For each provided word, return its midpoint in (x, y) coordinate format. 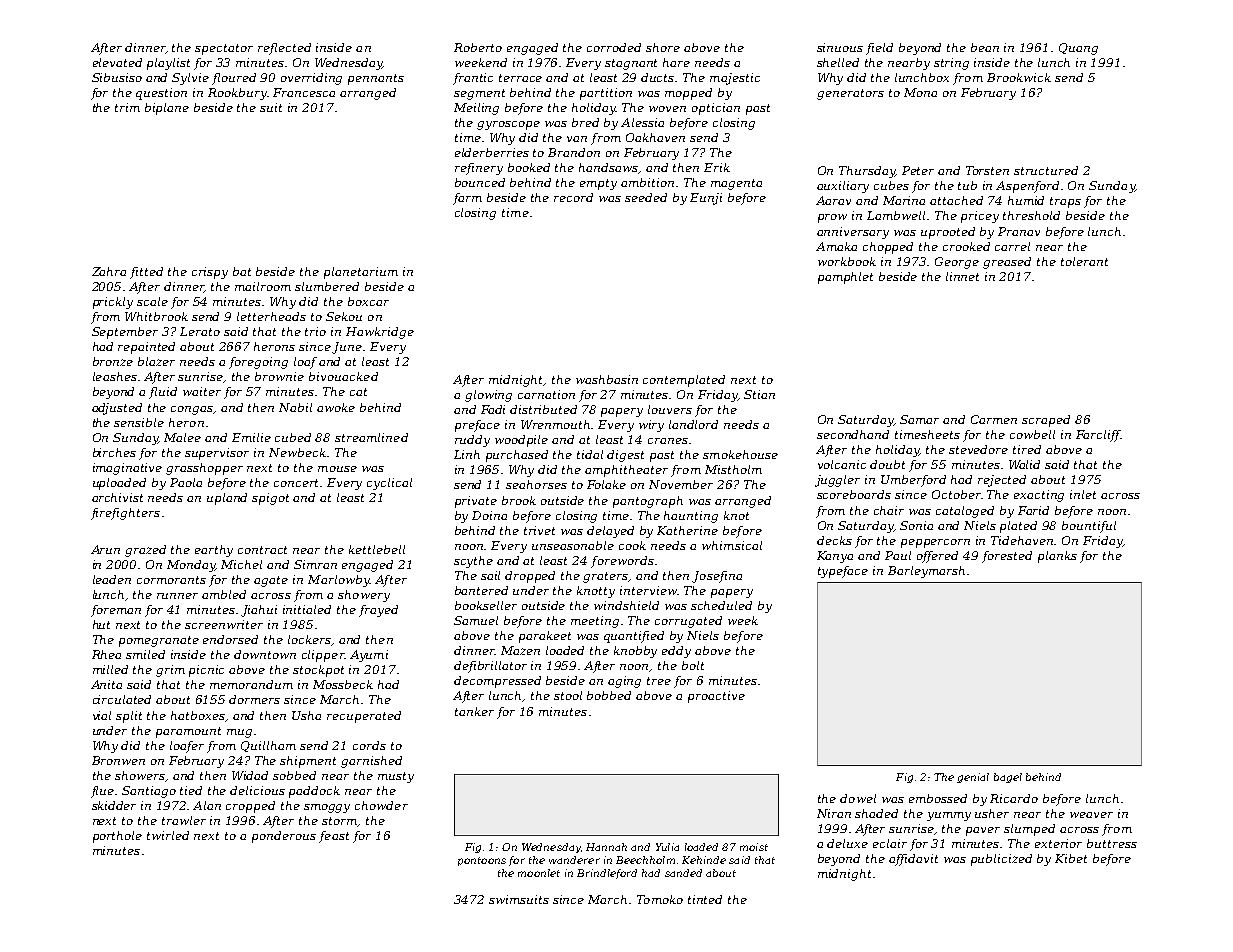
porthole (117, 837)
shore (663, 47)
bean (985, 47)
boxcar (368, 301)
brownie (279, 376)
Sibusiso (117, 77)
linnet (962, 276)
